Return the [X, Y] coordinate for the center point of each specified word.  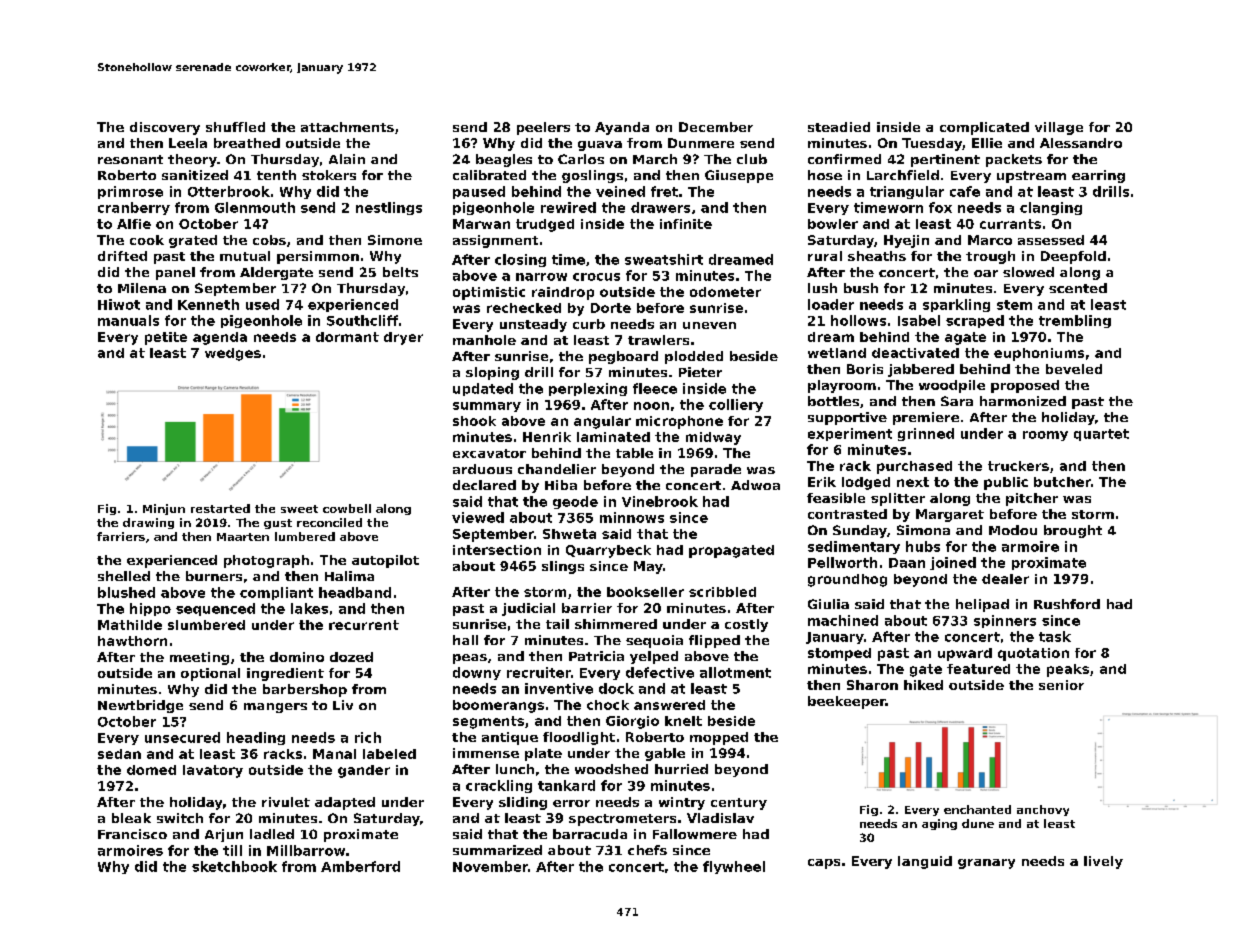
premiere [926, 418]
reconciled [329, 522]
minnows [632, 517]
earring [1098, 176]
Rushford [1067, 604]
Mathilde [130, 625]
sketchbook [234, 866]
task [1055, 636]
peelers [543, 128]
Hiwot [119, 304]
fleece [655, 388]
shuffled [235, 127]
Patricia [596, 656]
